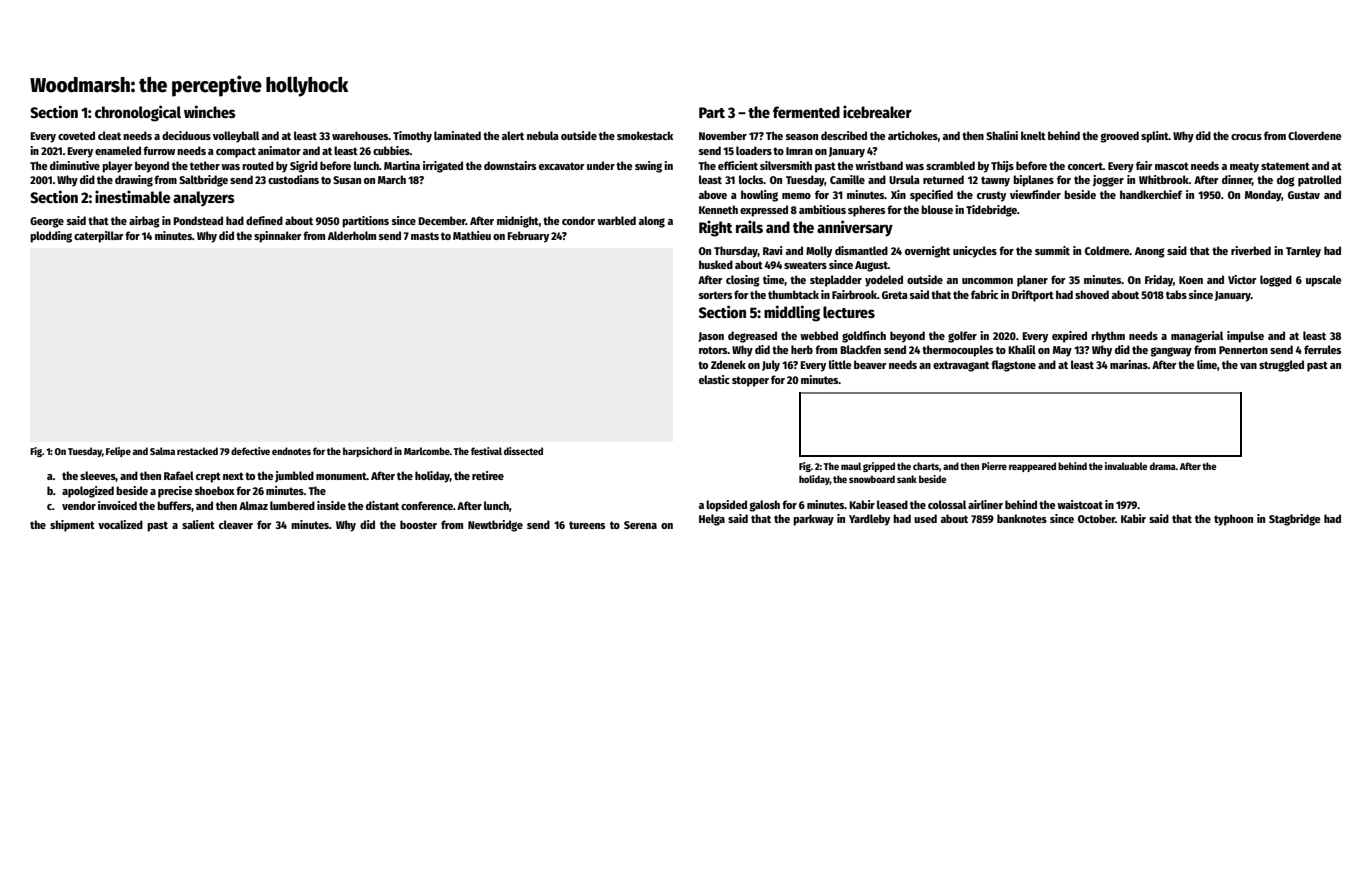  What do you see at coordinates (877, 111) in the image?
I see `icebreaker` at bounding box center [877, 111].
